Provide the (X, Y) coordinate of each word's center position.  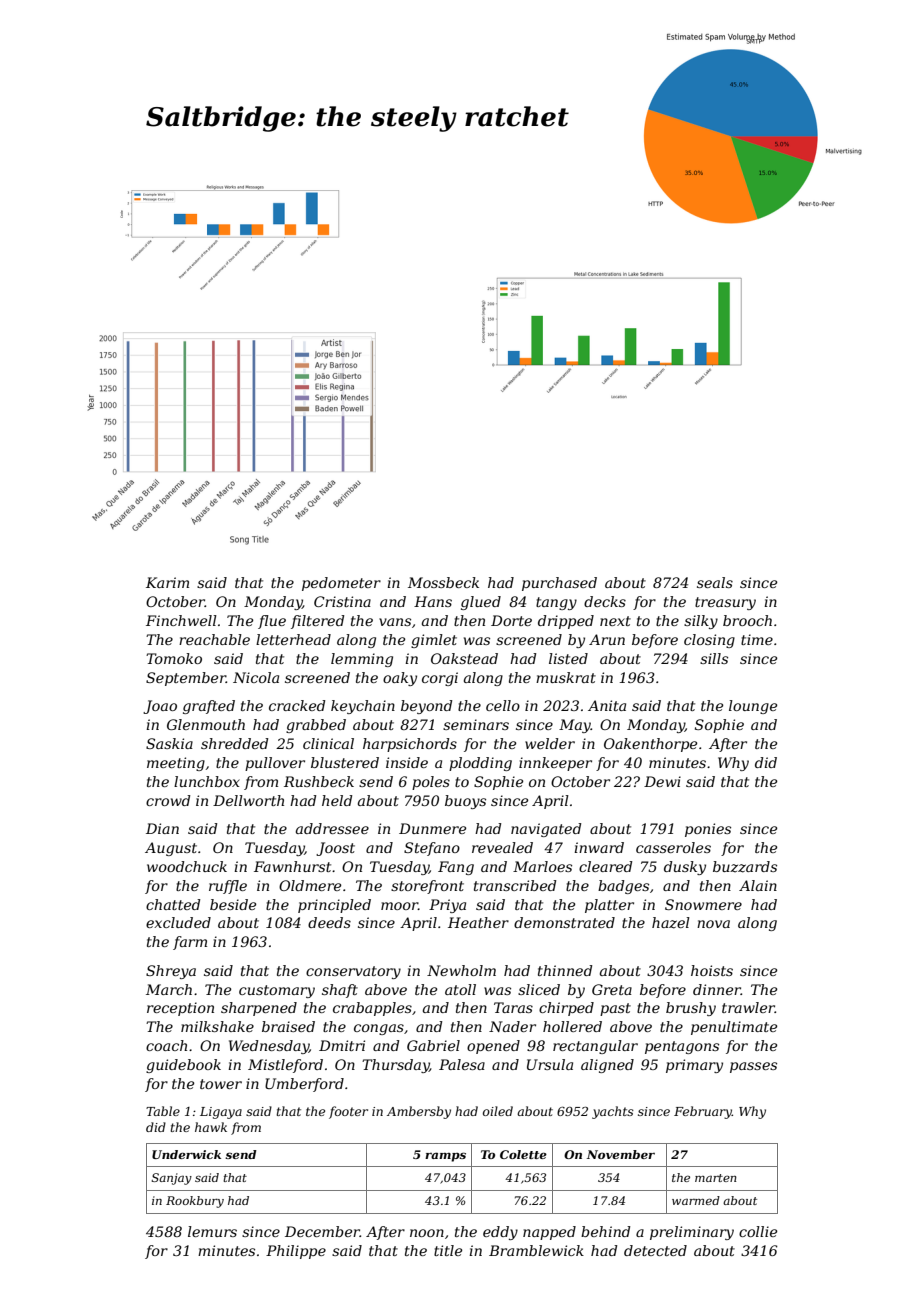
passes (753, 1067)
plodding (480, 764)
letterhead (293, 639)
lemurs (212, 1231)
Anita (607, 705)
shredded (234, 743)
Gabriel (433, 1045)
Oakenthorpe (650, 745)
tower (221, 1084)
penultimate (734, 1028)
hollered (572, 1026)
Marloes (542, 866)
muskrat (566, 677)
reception (180, 1009)
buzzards (745, 867)
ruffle (228, 887)
